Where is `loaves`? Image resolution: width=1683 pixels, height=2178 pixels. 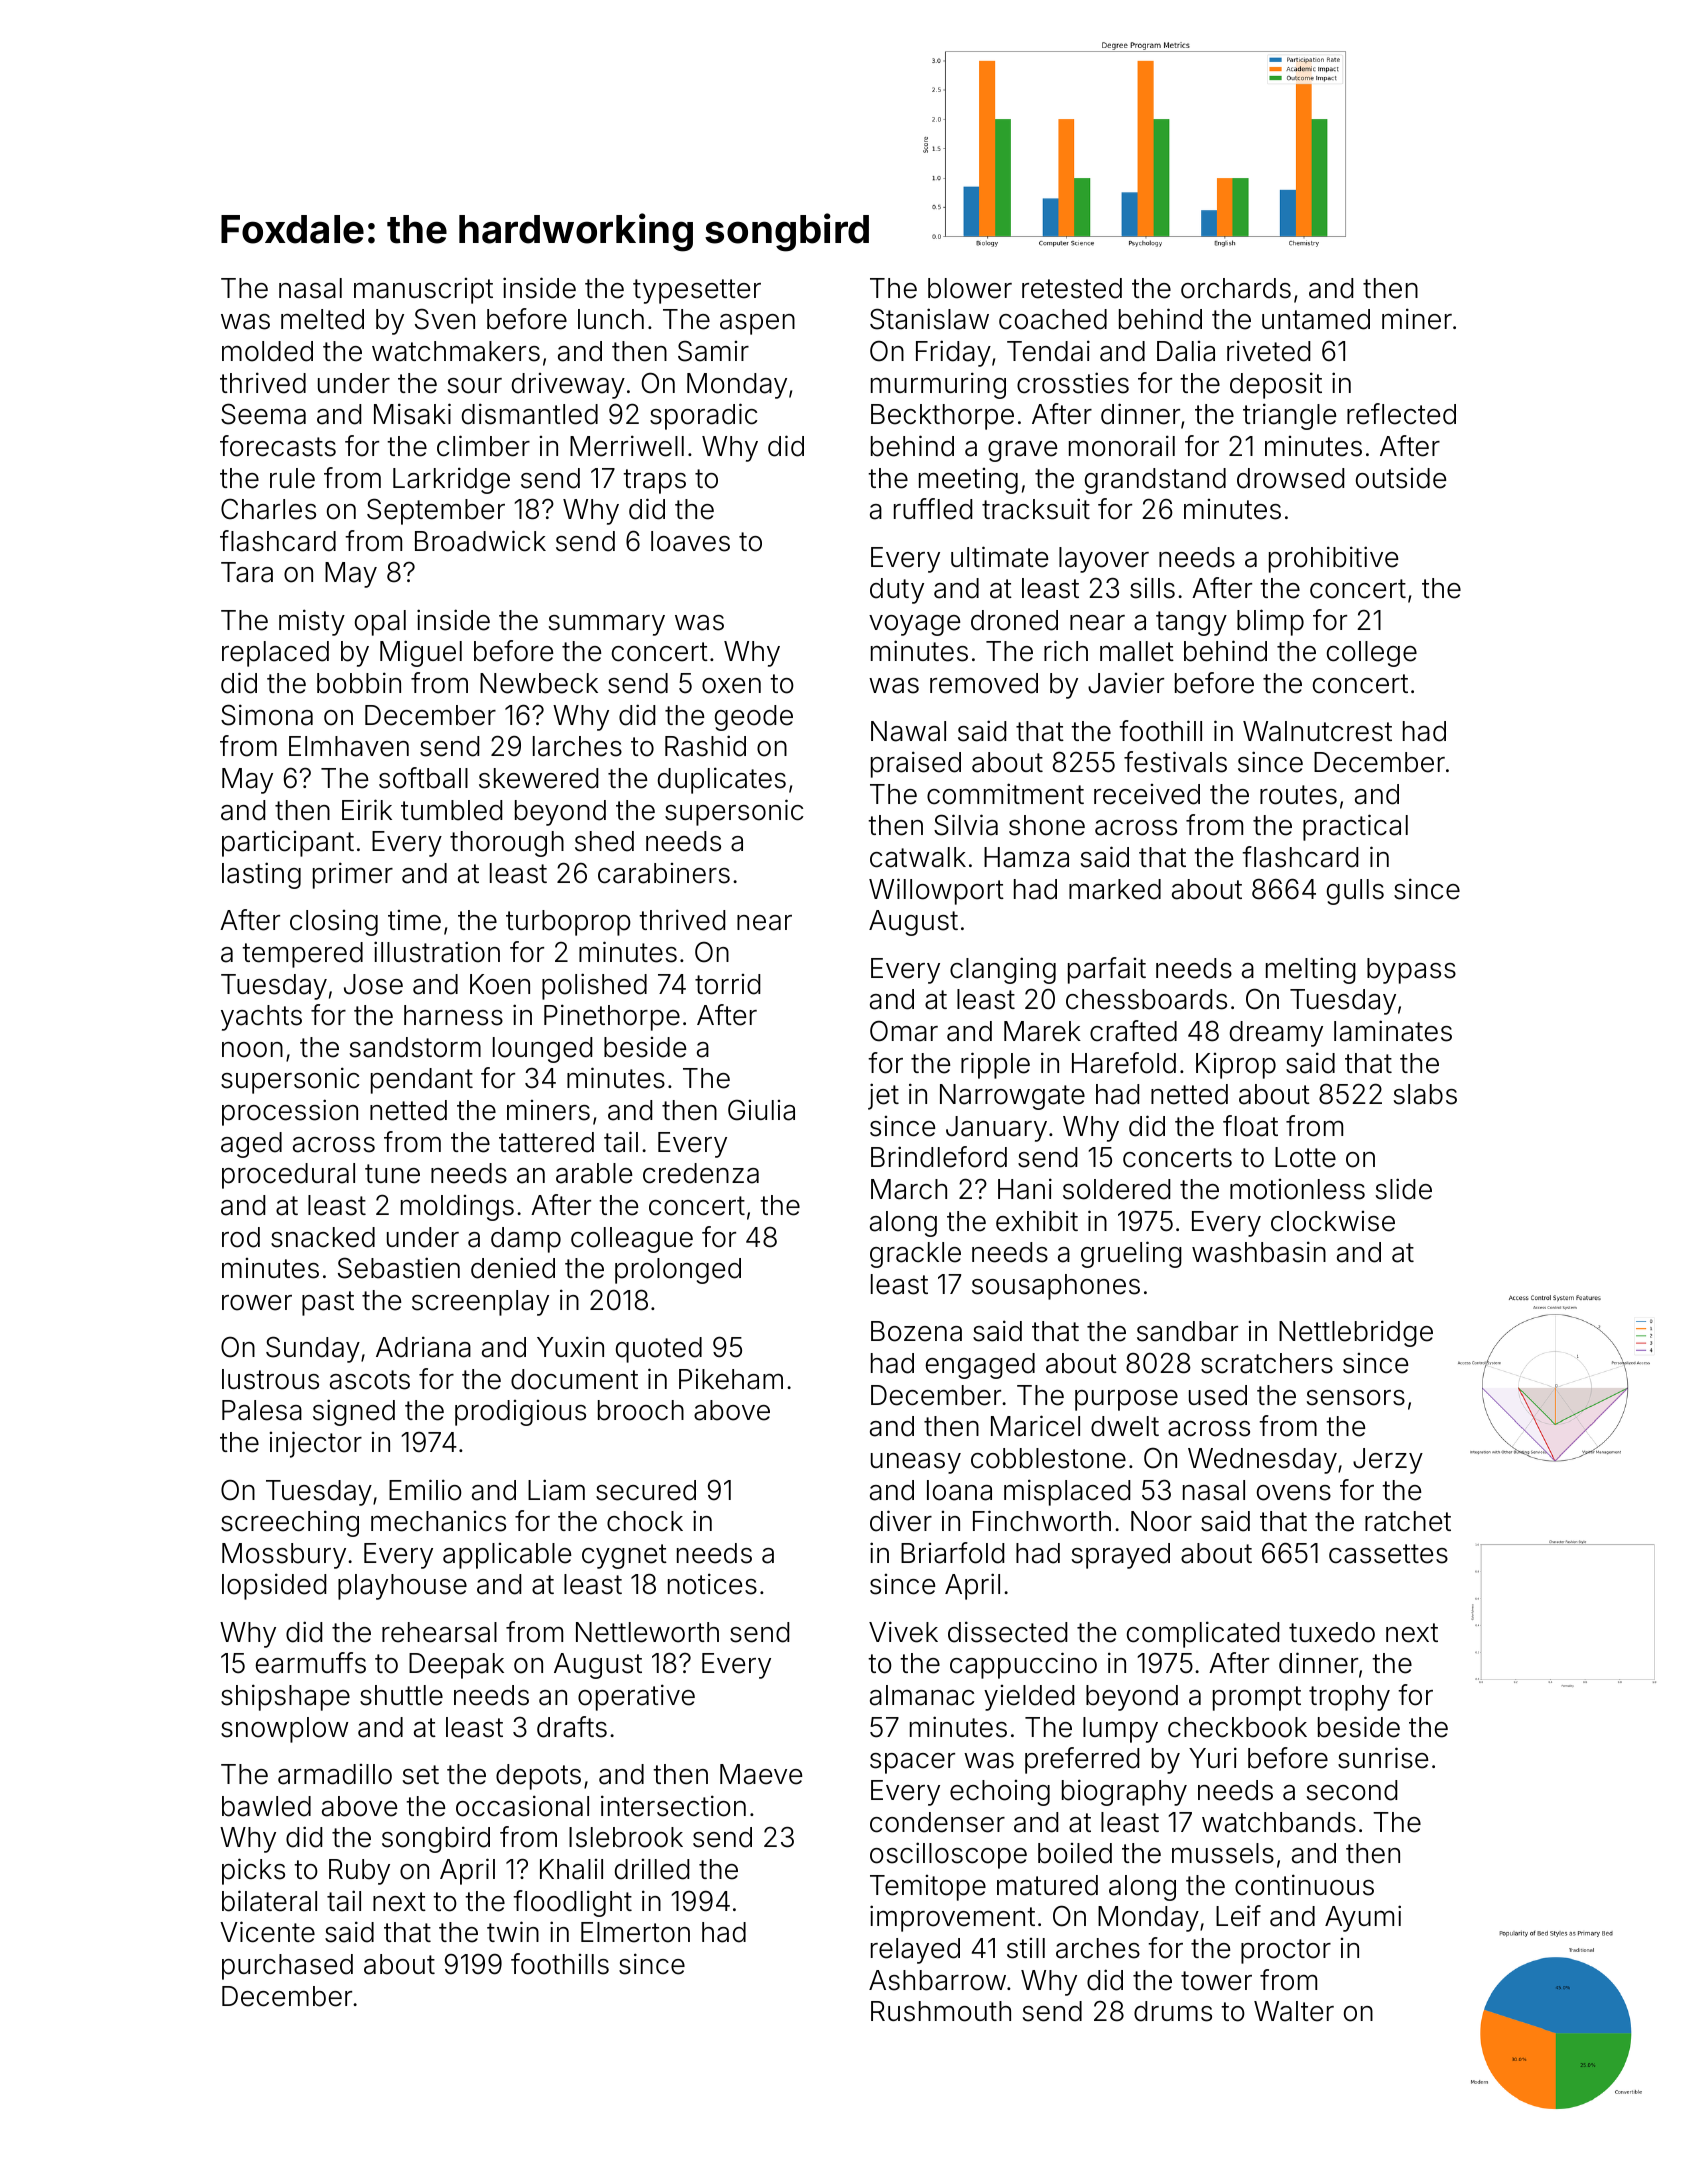
loaves is located at coordinates (690, 541).
